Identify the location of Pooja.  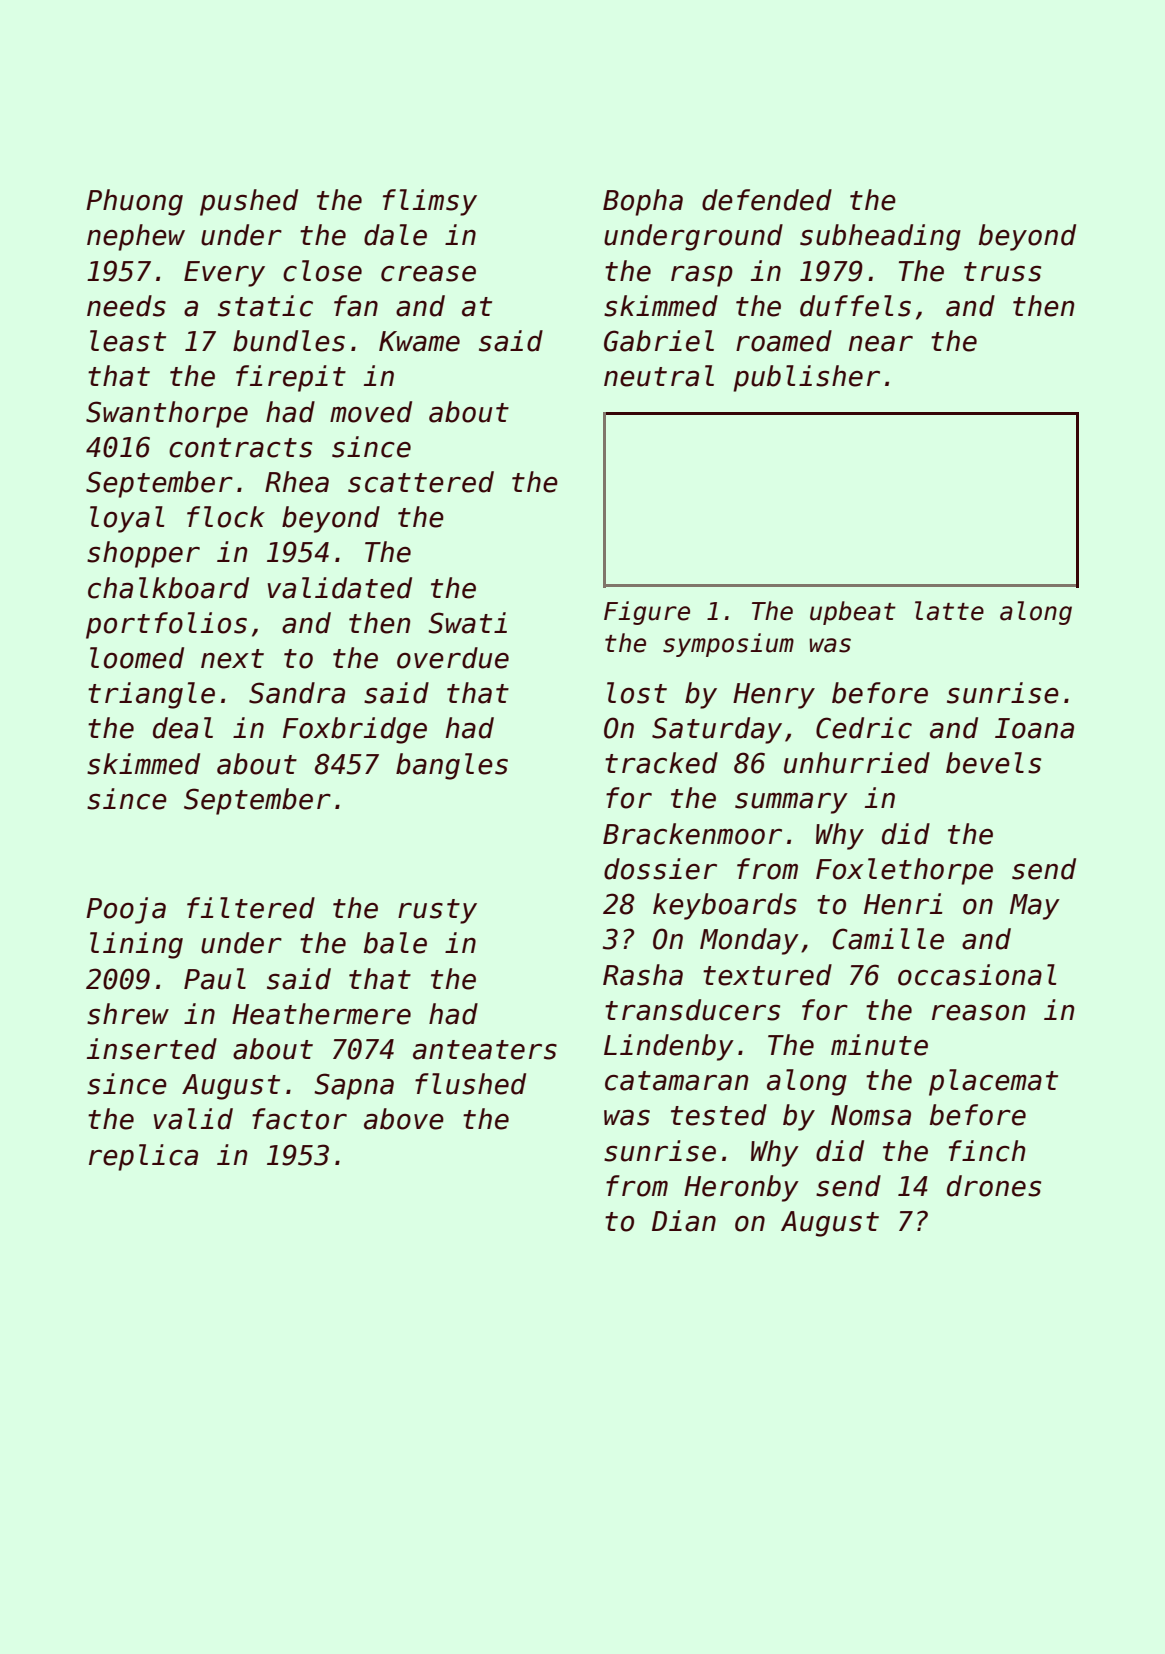
(126, 910).
